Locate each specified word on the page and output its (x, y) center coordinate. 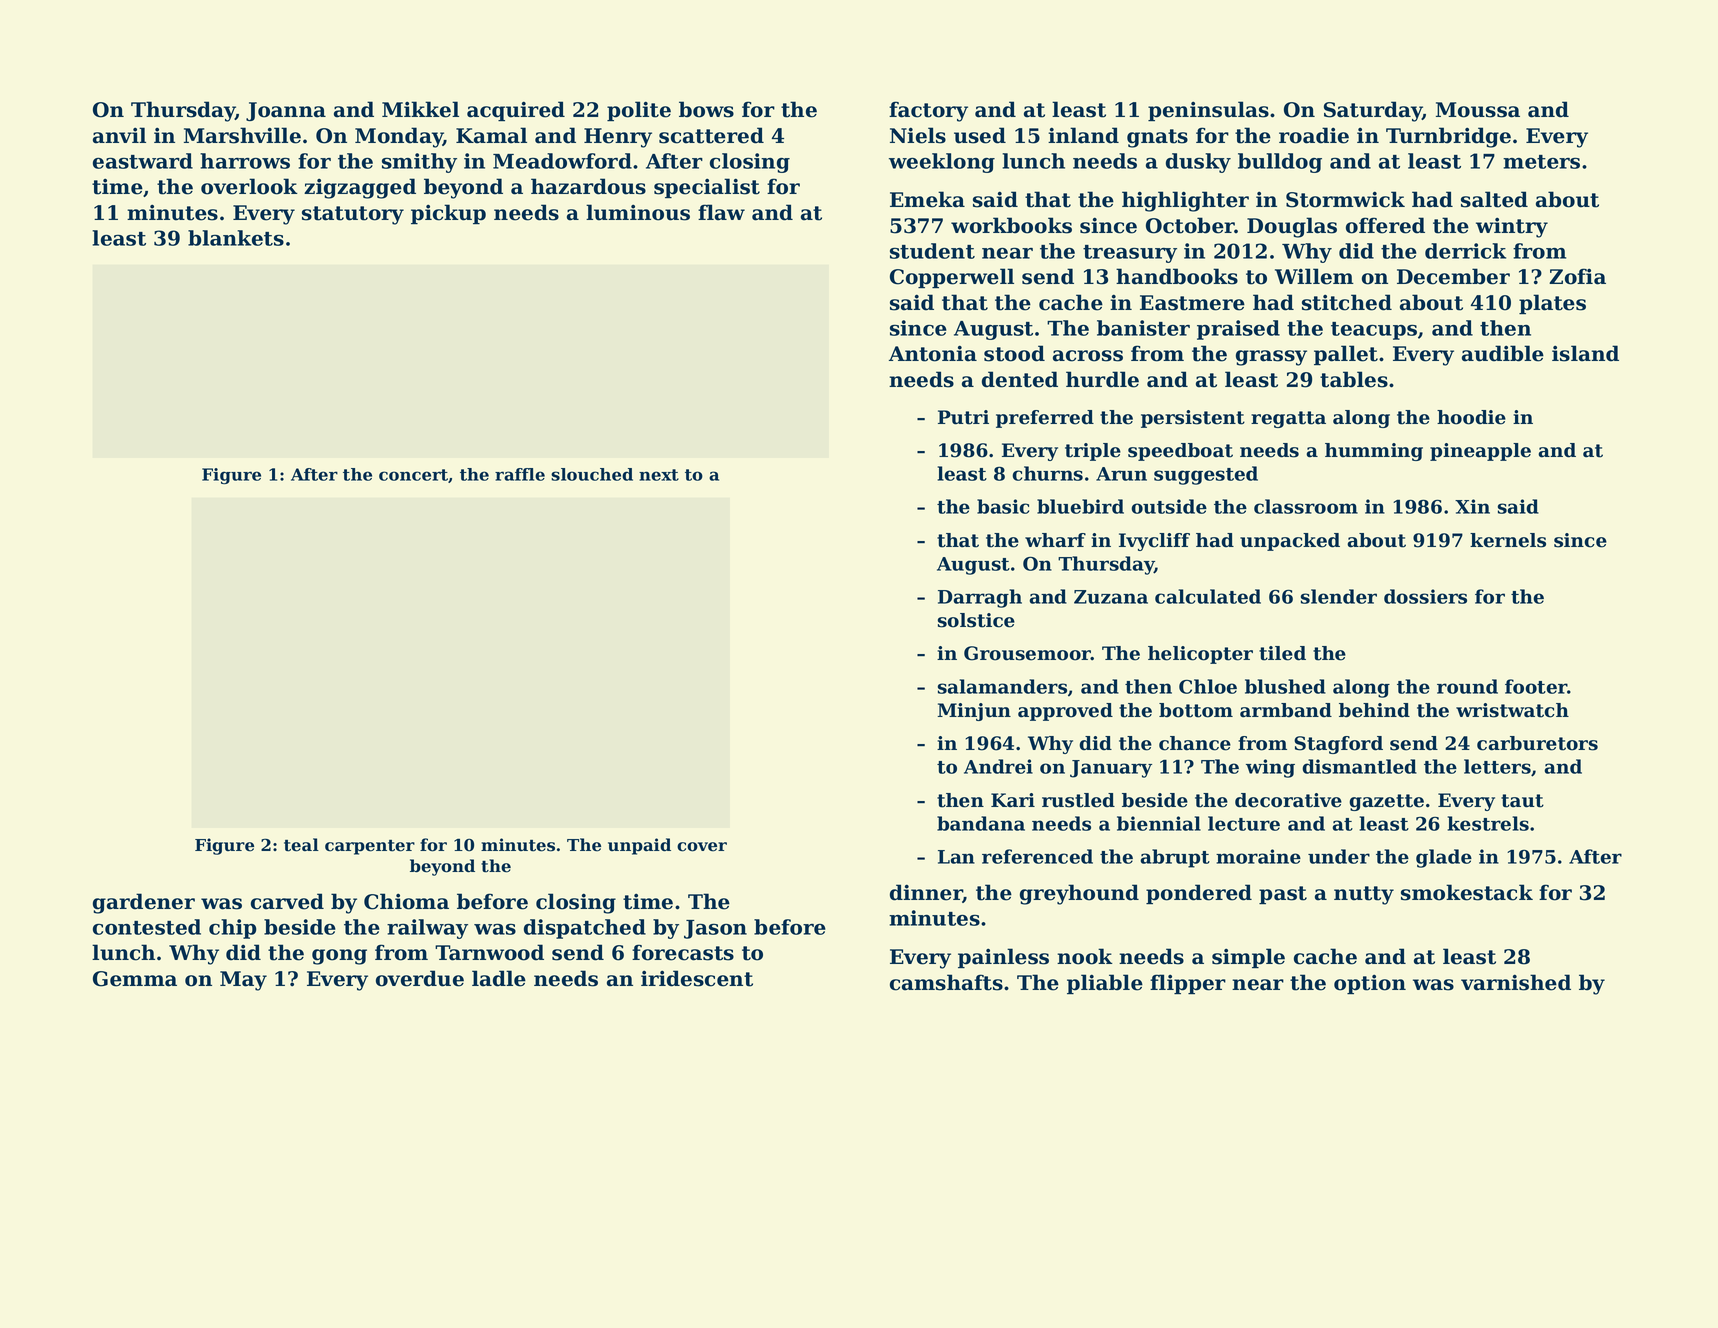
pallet (1346, 355)
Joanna (286, 111)
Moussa (1478, 110)
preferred (1045, 419)
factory (928, 111)
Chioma (406, 901)
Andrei (998, 766)
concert (413, 475)
